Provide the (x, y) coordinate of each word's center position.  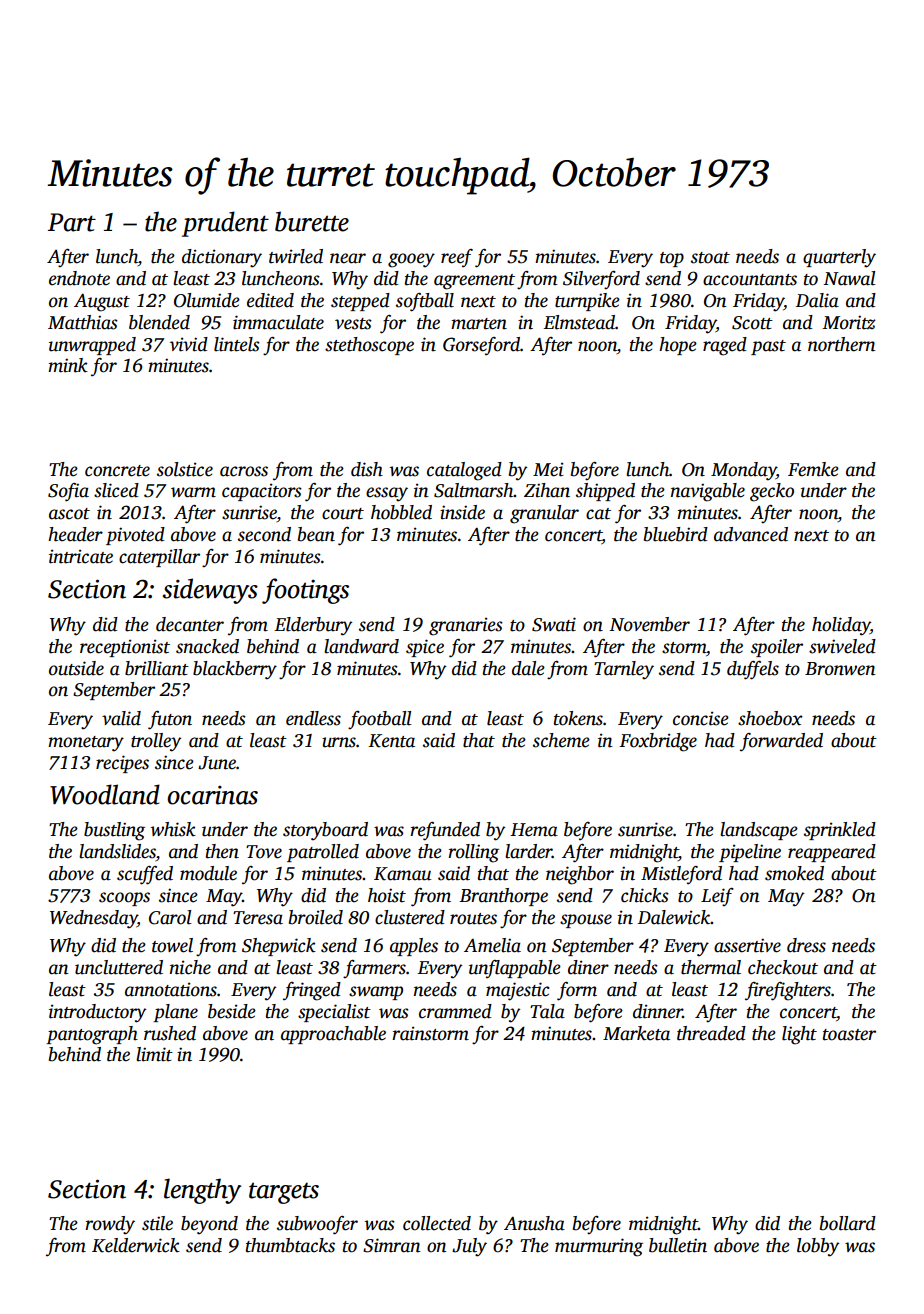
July (469, 1247)
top (672, 259)
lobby (818, 1247)
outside (76, 668)
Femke (813, 469)
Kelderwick (136, 1245)
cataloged (464, 471)
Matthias (83, 322)
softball (425, 302)
